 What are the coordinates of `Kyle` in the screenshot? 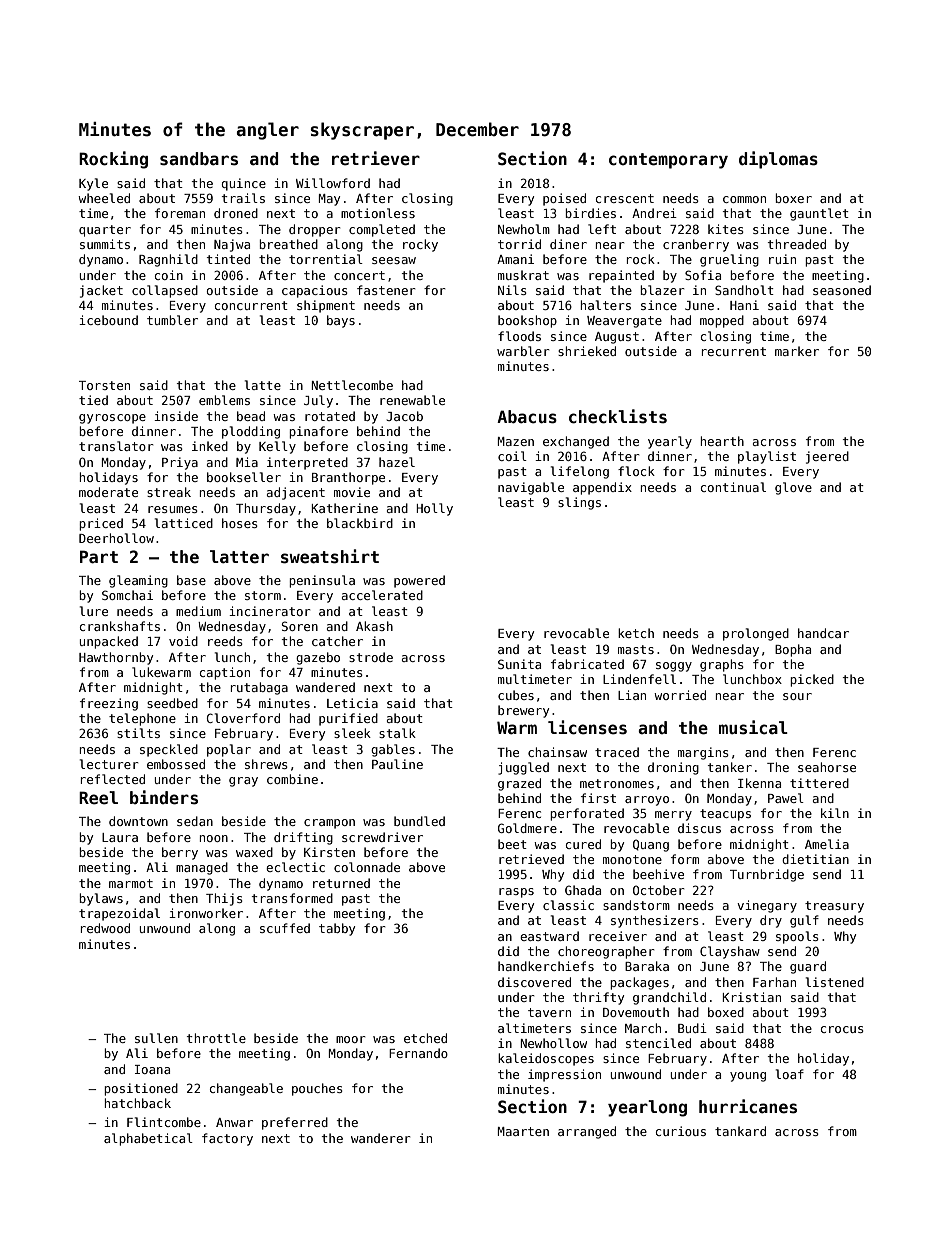 It's located at (93, 184).
